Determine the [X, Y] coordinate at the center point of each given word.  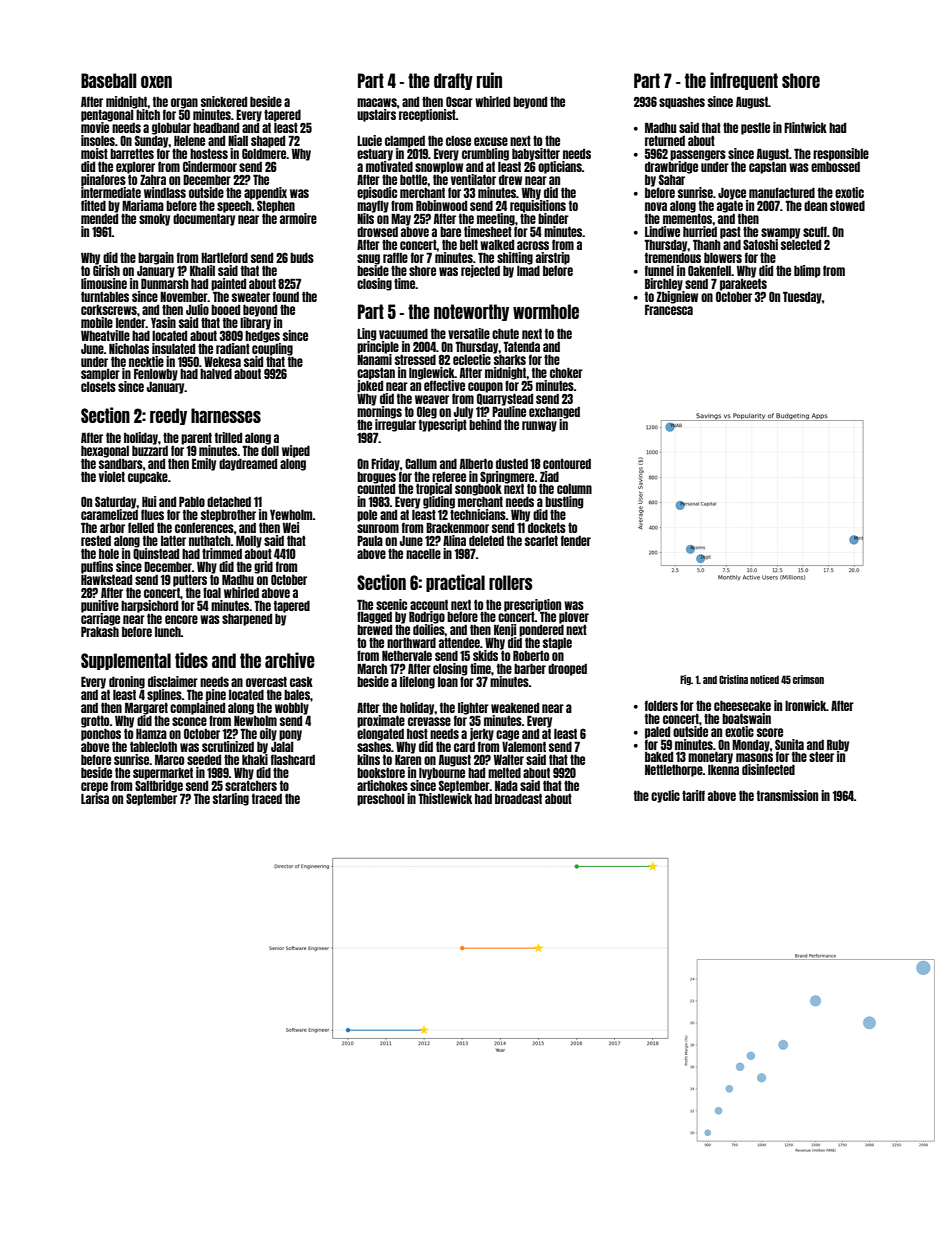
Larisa [95, 798]
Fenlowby [156, 374]
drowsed [377, 232]
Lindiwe [662, 231]
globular [171, 129]
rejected [480, 271]
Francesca [669, 309]
